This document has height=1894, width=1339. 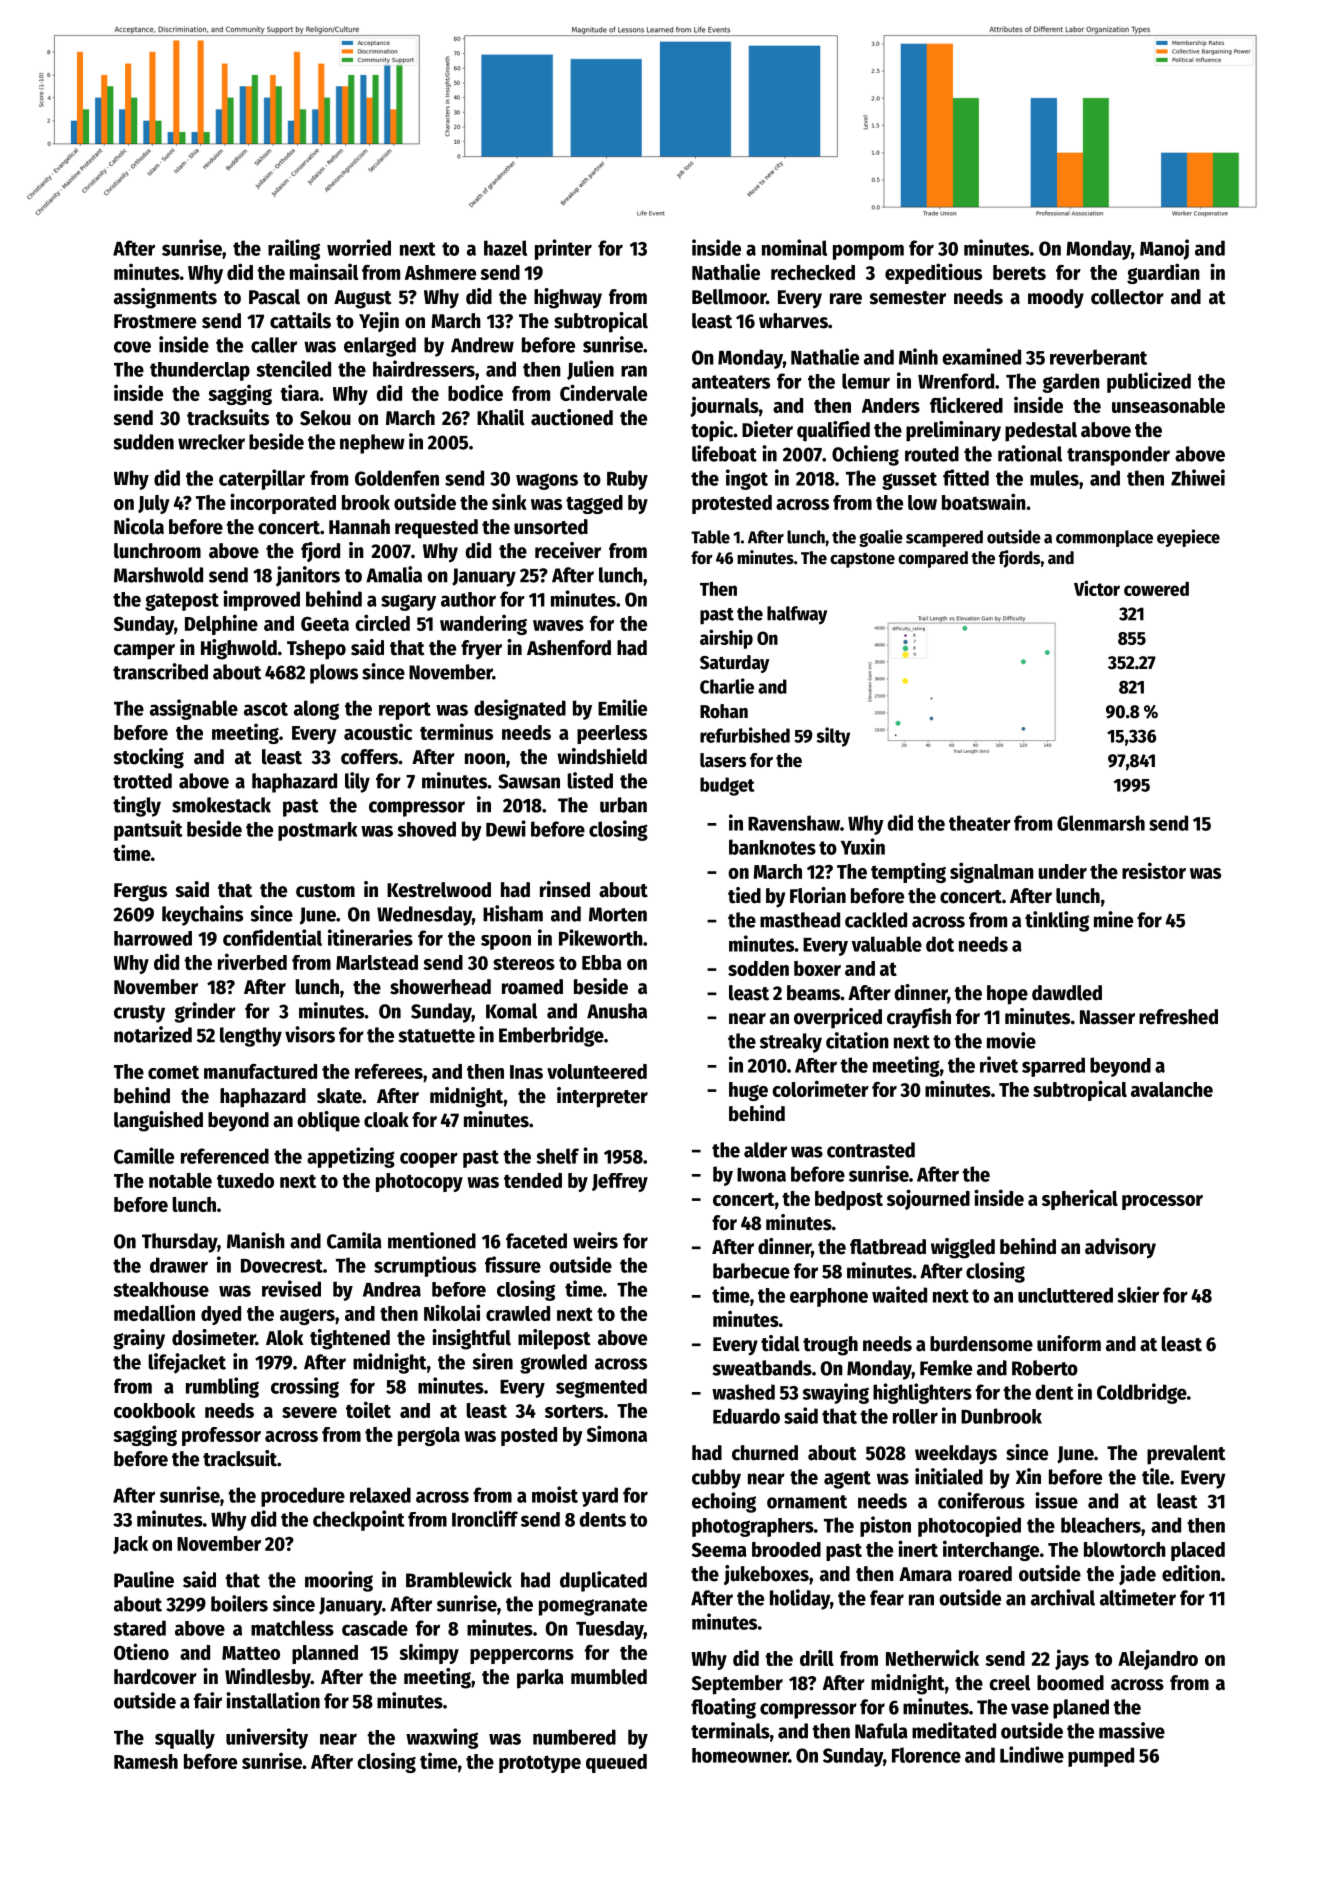 What do you see at coordinates (1164, 249) in the document?
I see `Manoj` at bounding box center [1164, 249].
